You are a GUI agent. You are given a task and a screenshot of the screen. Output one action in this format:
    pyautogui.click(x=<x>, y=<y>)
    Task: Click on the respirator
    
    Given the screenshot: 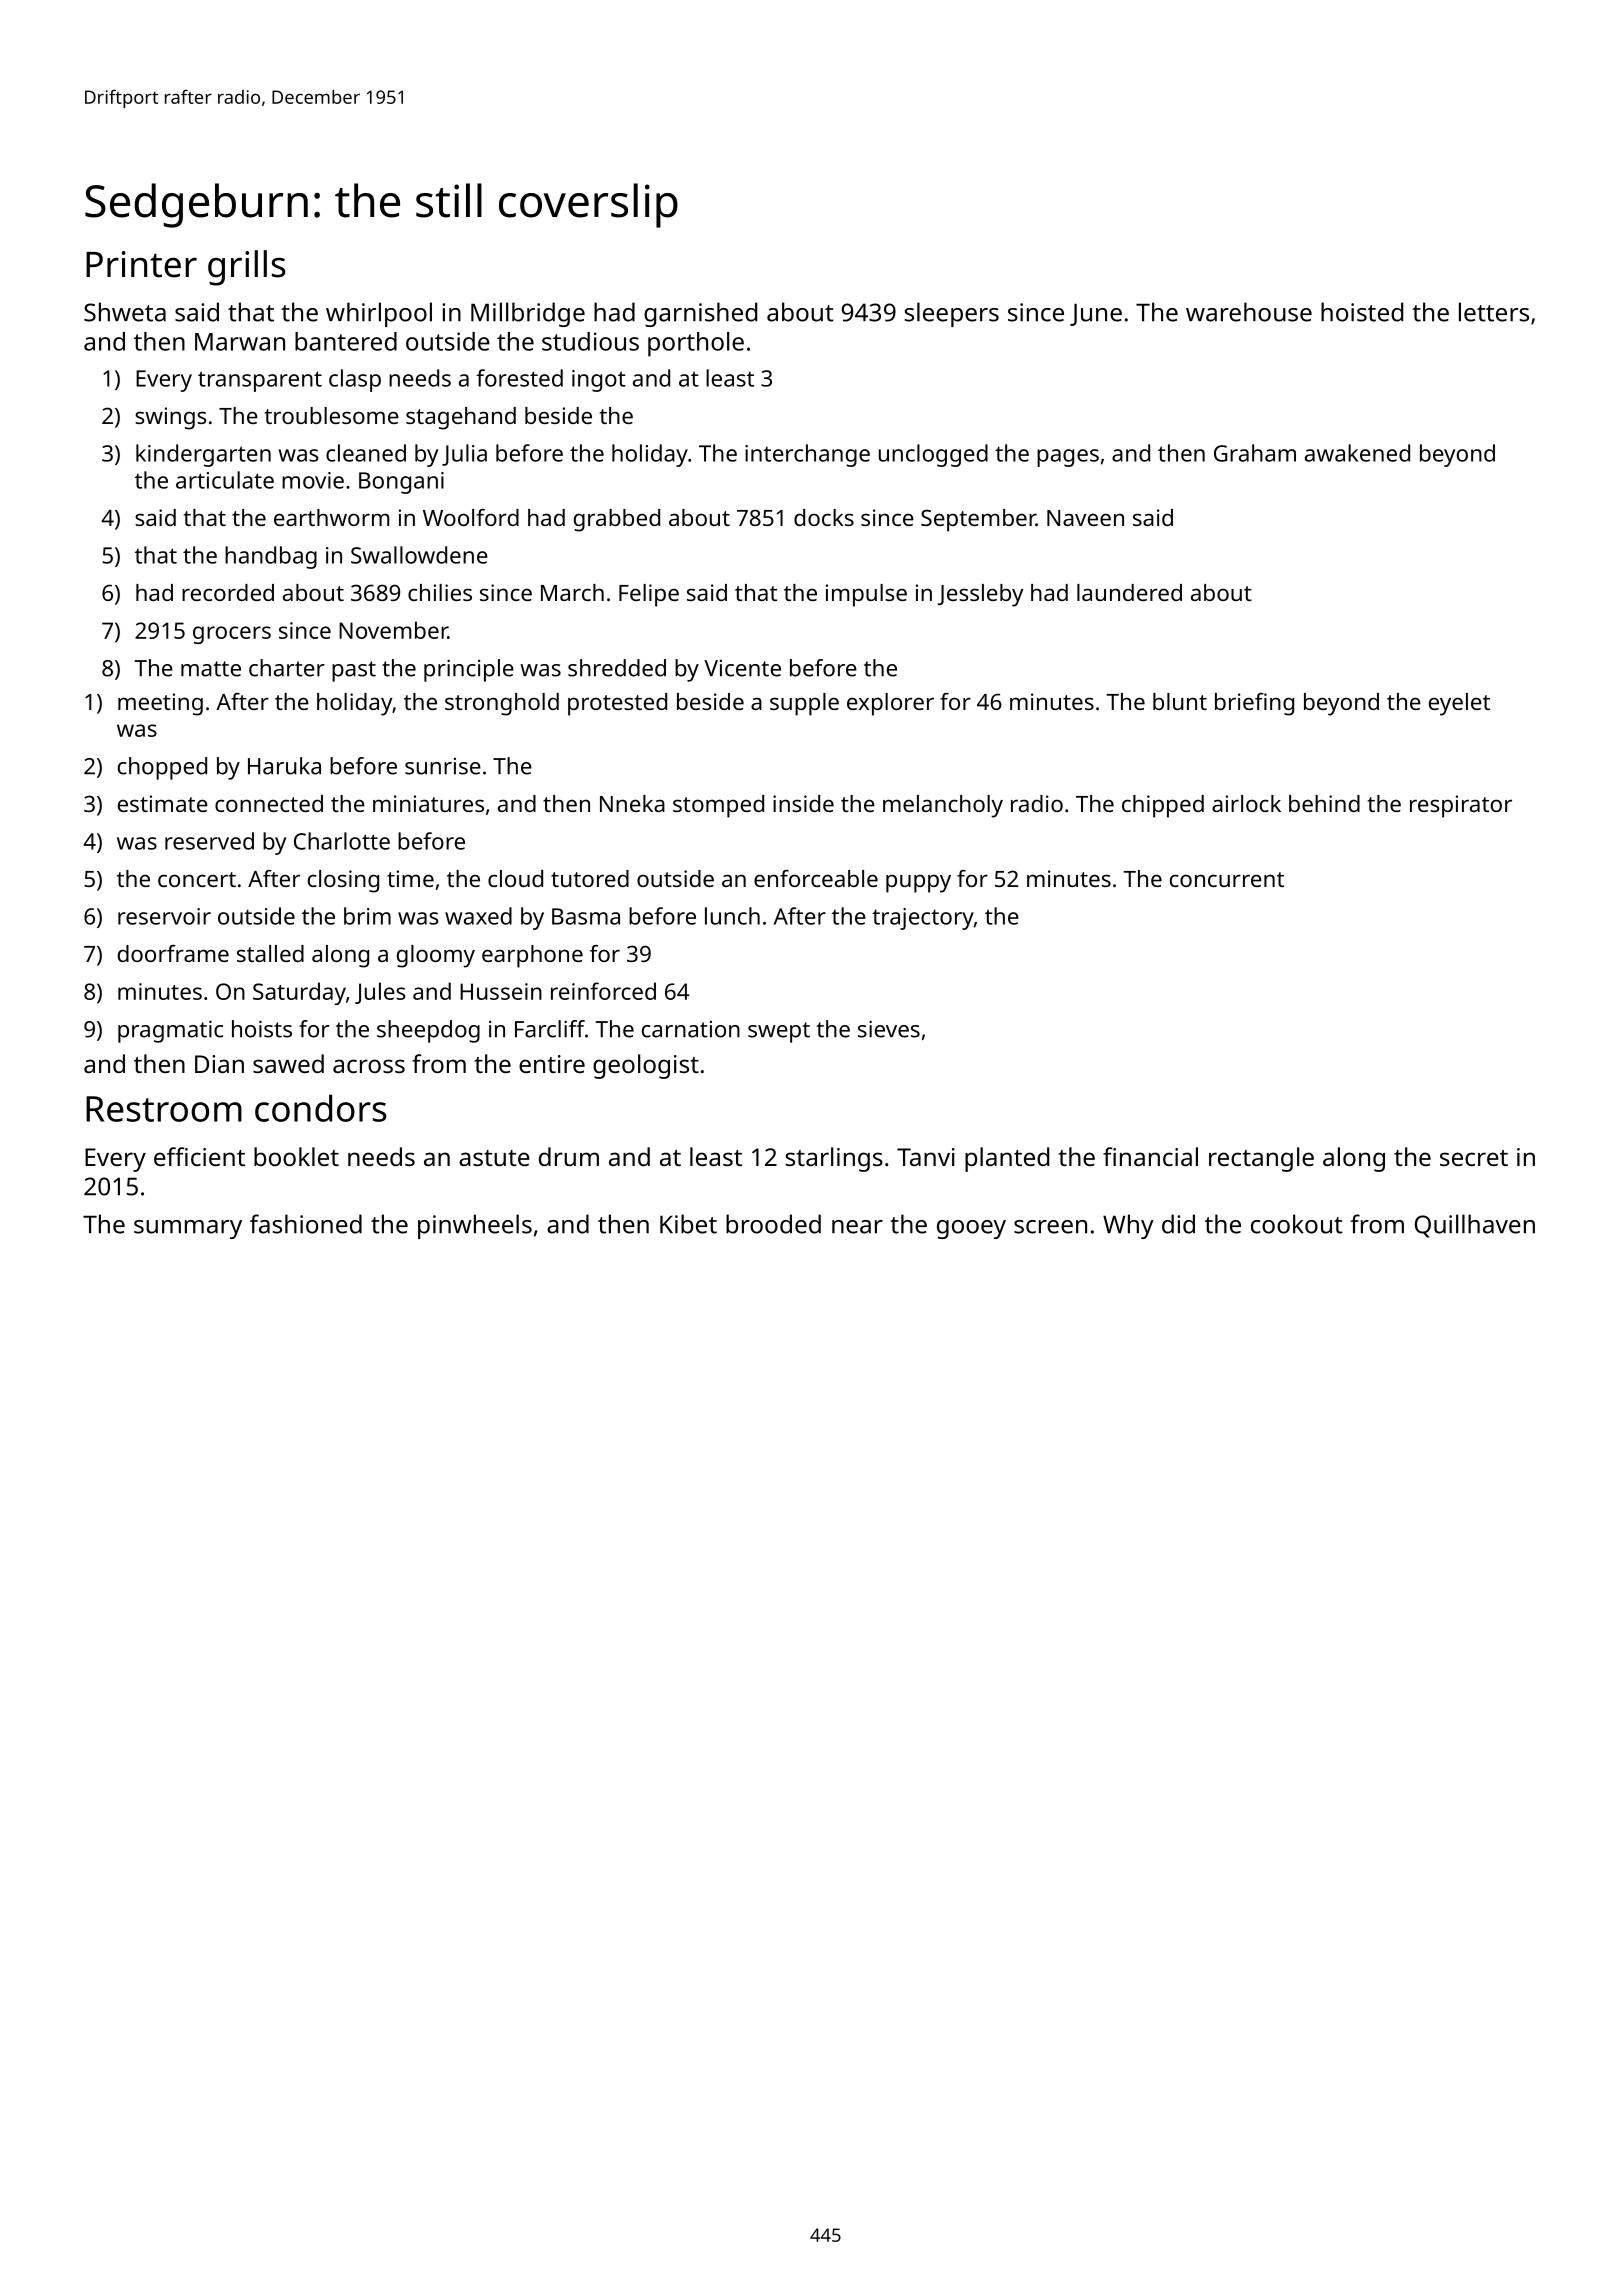 What is the action you would take?
    pyautogui.click(x=1461, y=806)
